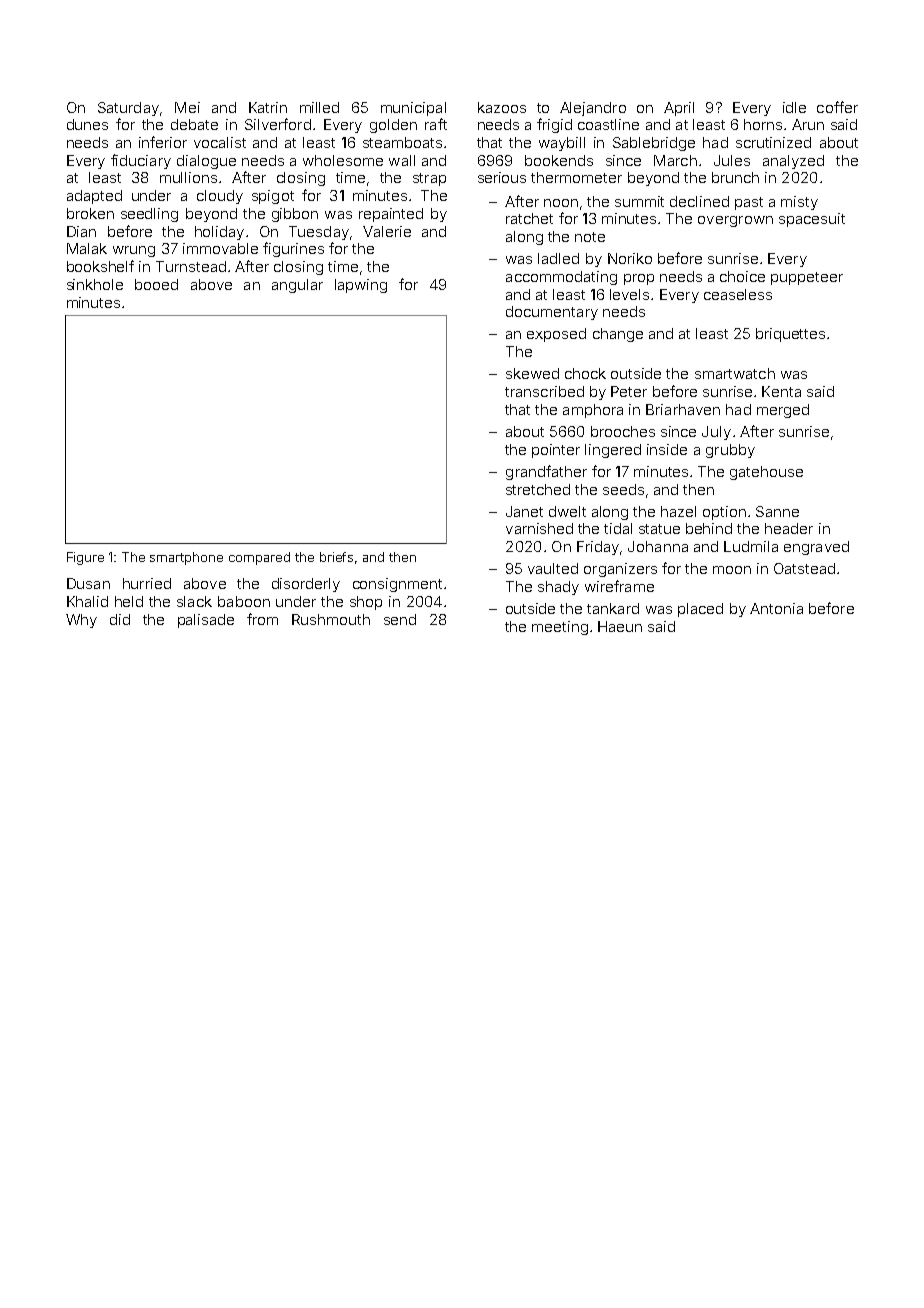 This image has width=924, height=1308. I want to click on engraved, so click(816, 548).
